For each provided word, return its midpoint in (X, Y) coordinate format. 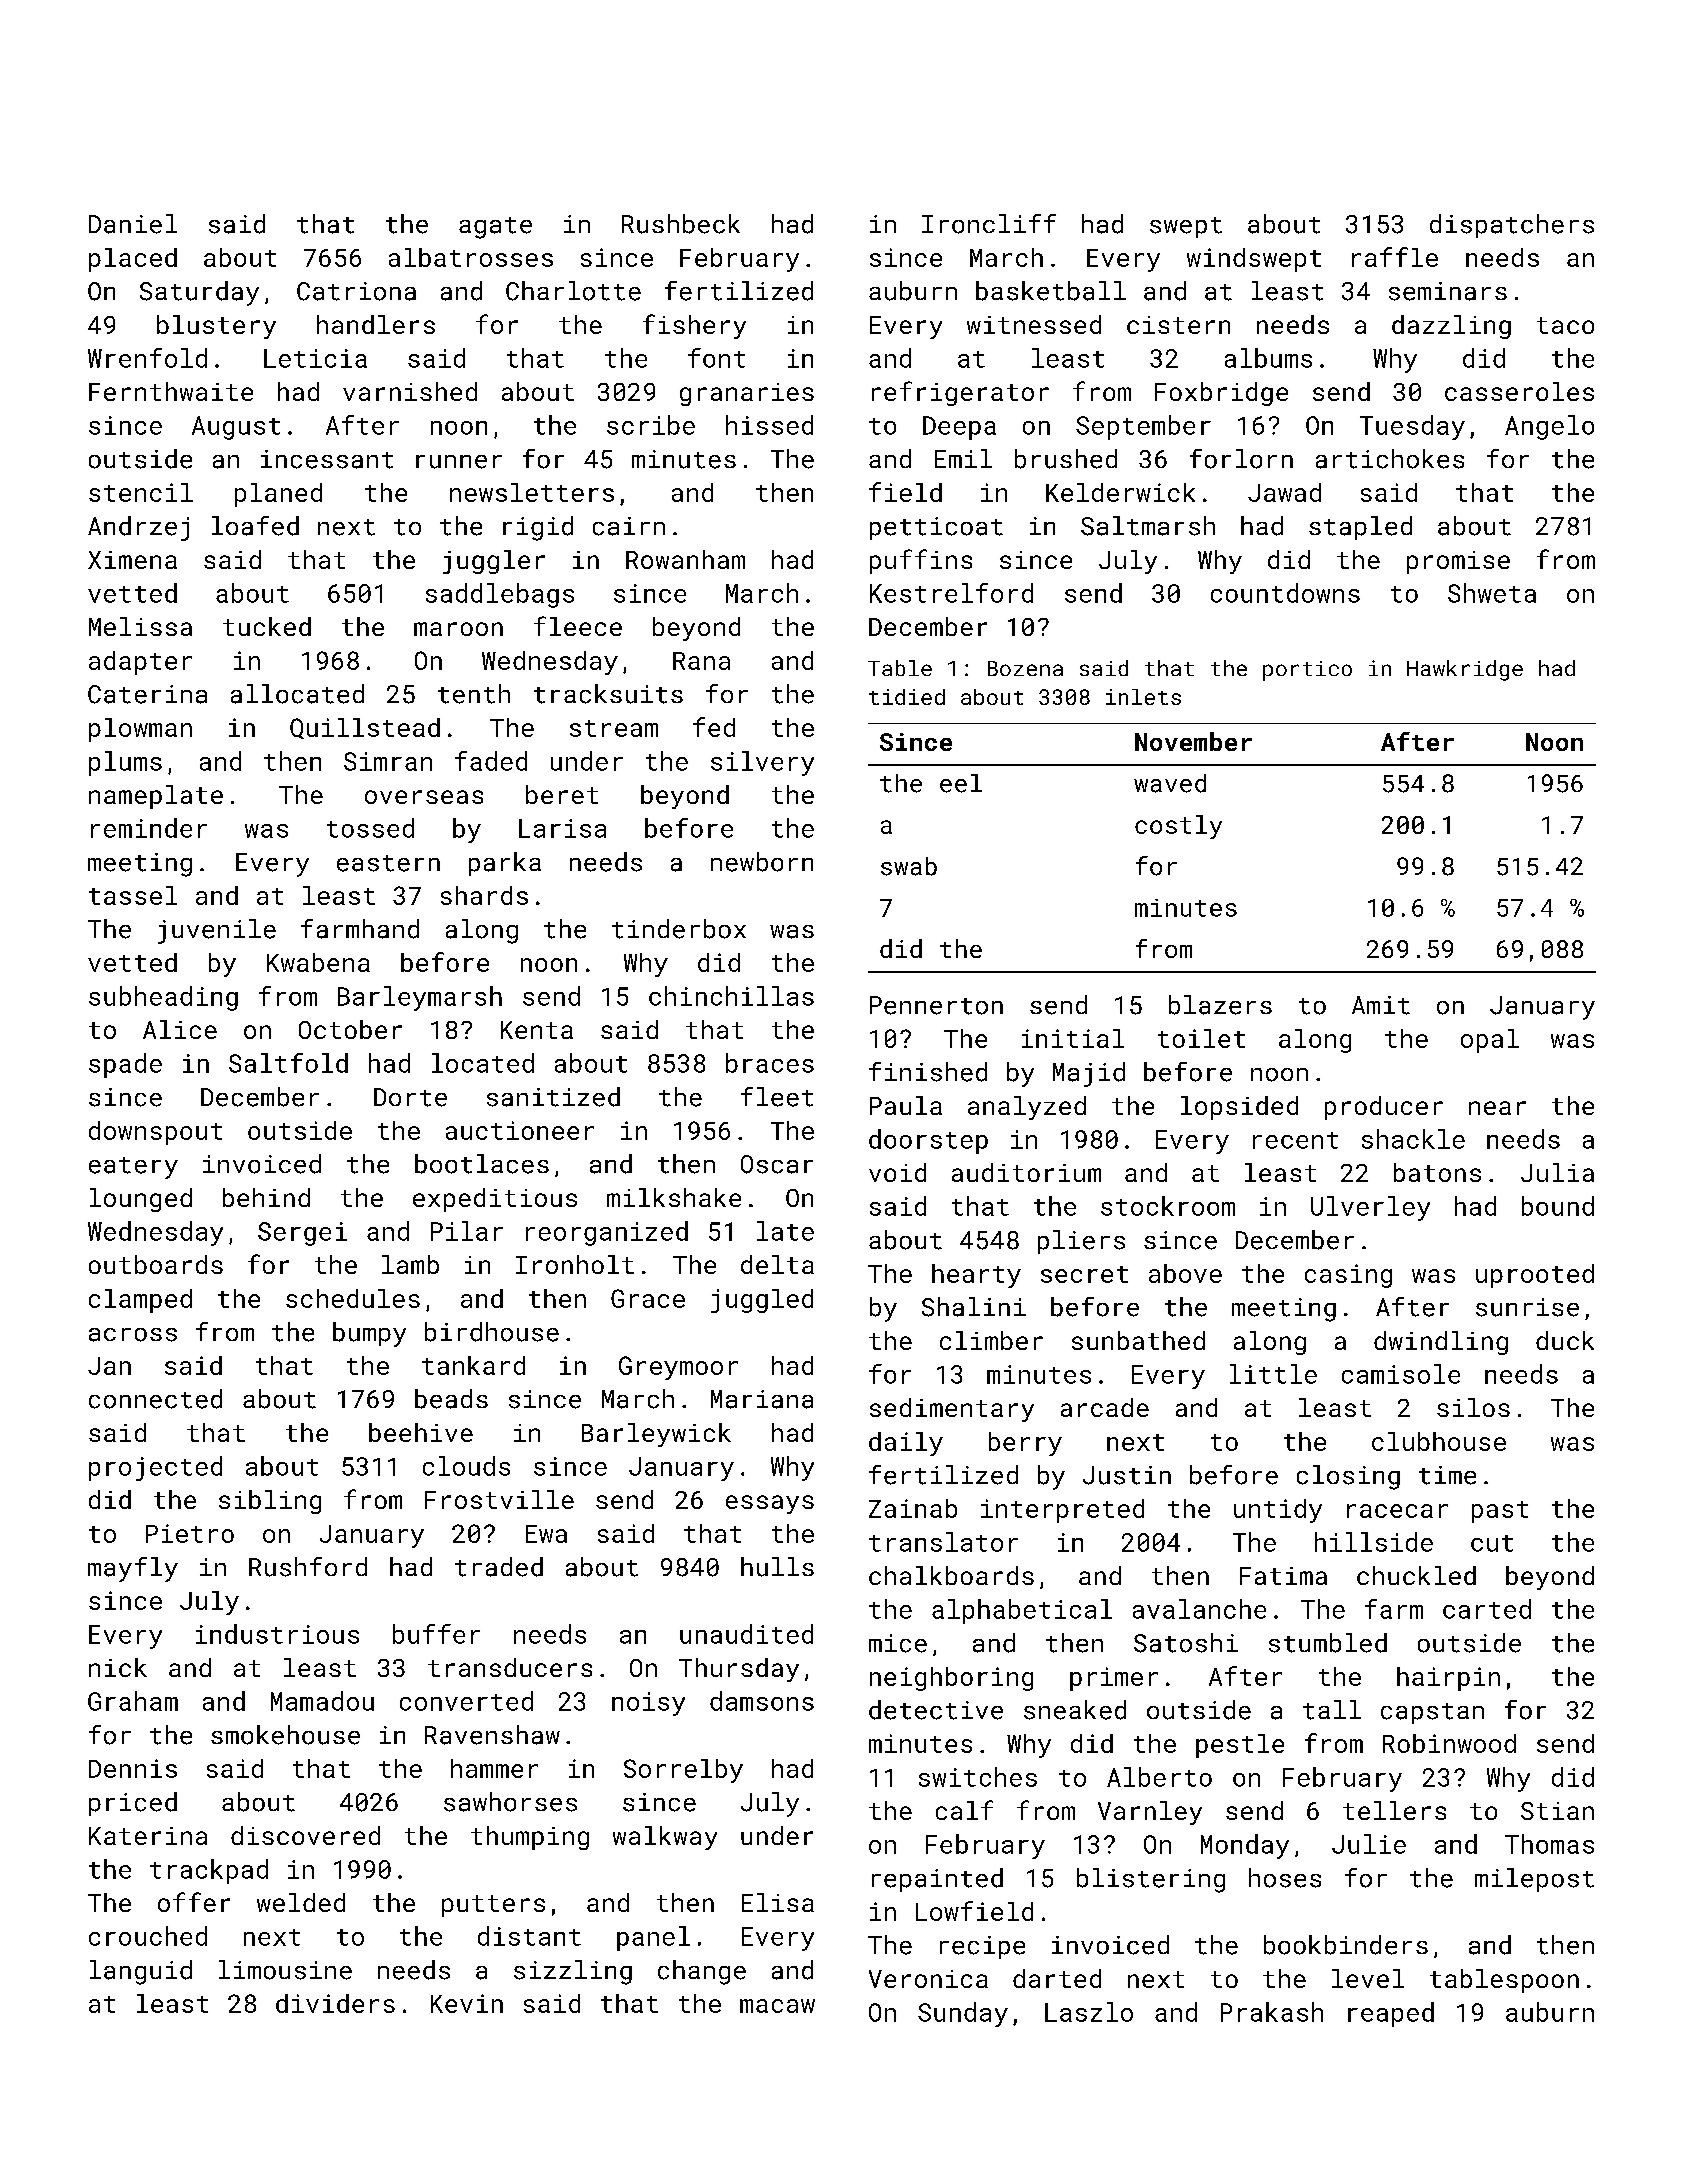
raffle (1395, 257)
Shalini (974, 1307)
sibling (270, 1502)
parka (505, 864)
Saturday (199, 293)
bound (1558, 1206)
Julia (1557, 1172)
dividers (335, 2003)
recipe (982, 1947)
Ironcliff (989, 224)
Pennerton (936, 1005)
